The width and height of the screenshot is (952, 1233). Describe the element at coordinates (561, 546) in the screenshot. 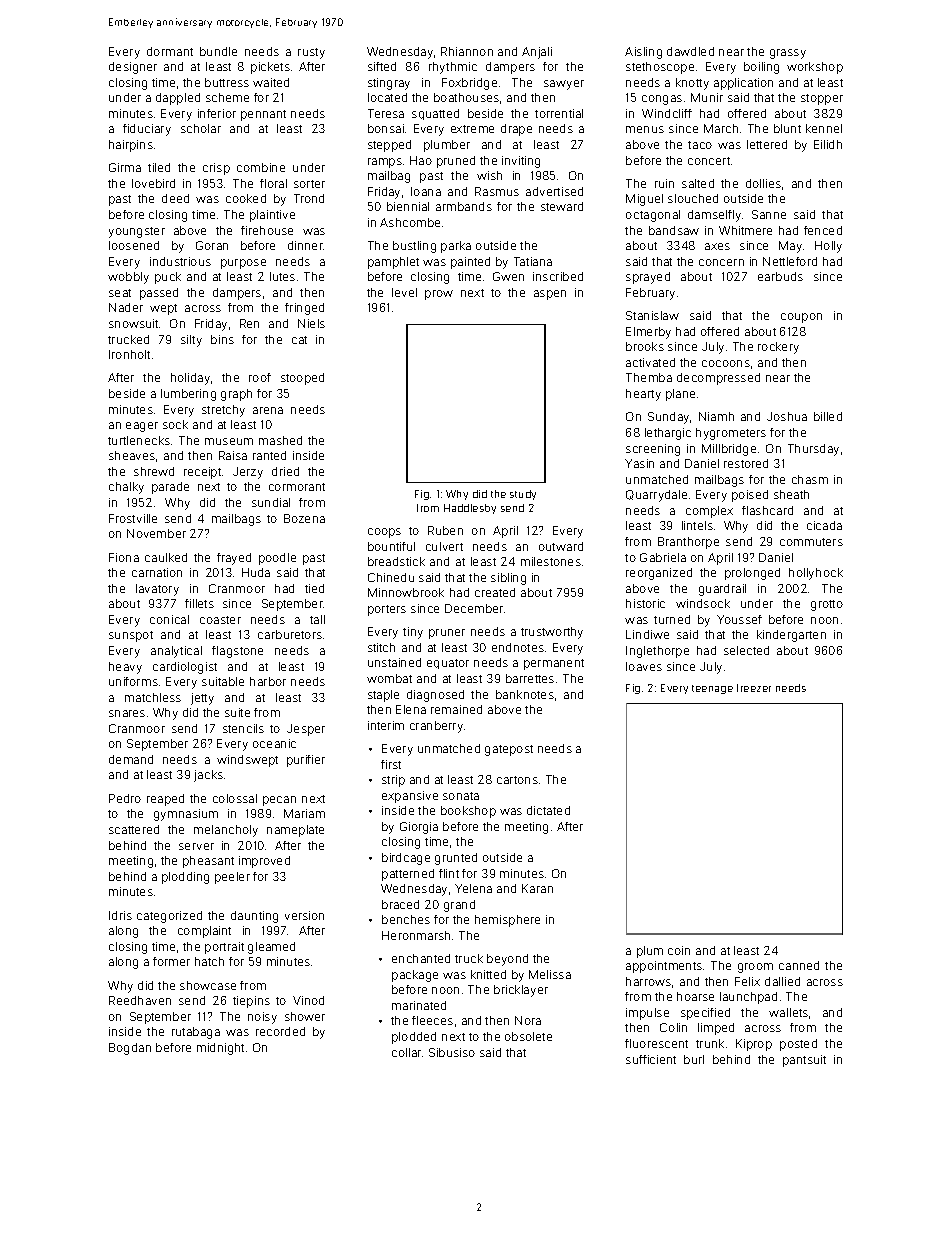

I see `outward` at that location.
